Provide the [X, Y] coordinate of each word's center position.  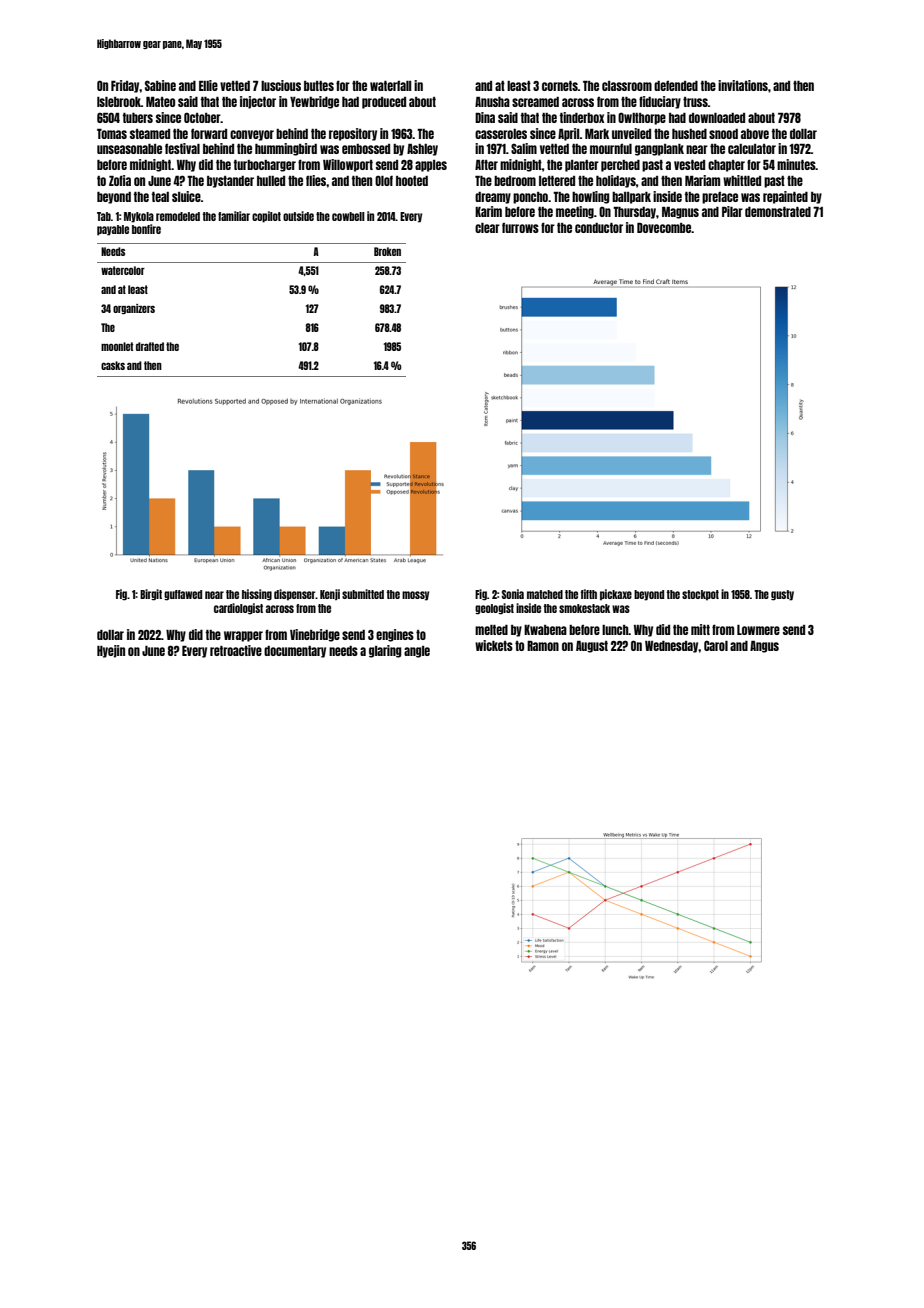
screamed [535, 102]
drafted [150, 346]
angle [417, 652]
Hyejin [111, 651]
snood [723, 134]
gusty [782, 595]
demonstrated [778, 212]
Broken [387, 251]
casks [113, 365]
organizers [134, 309]
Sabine [160, 85]
